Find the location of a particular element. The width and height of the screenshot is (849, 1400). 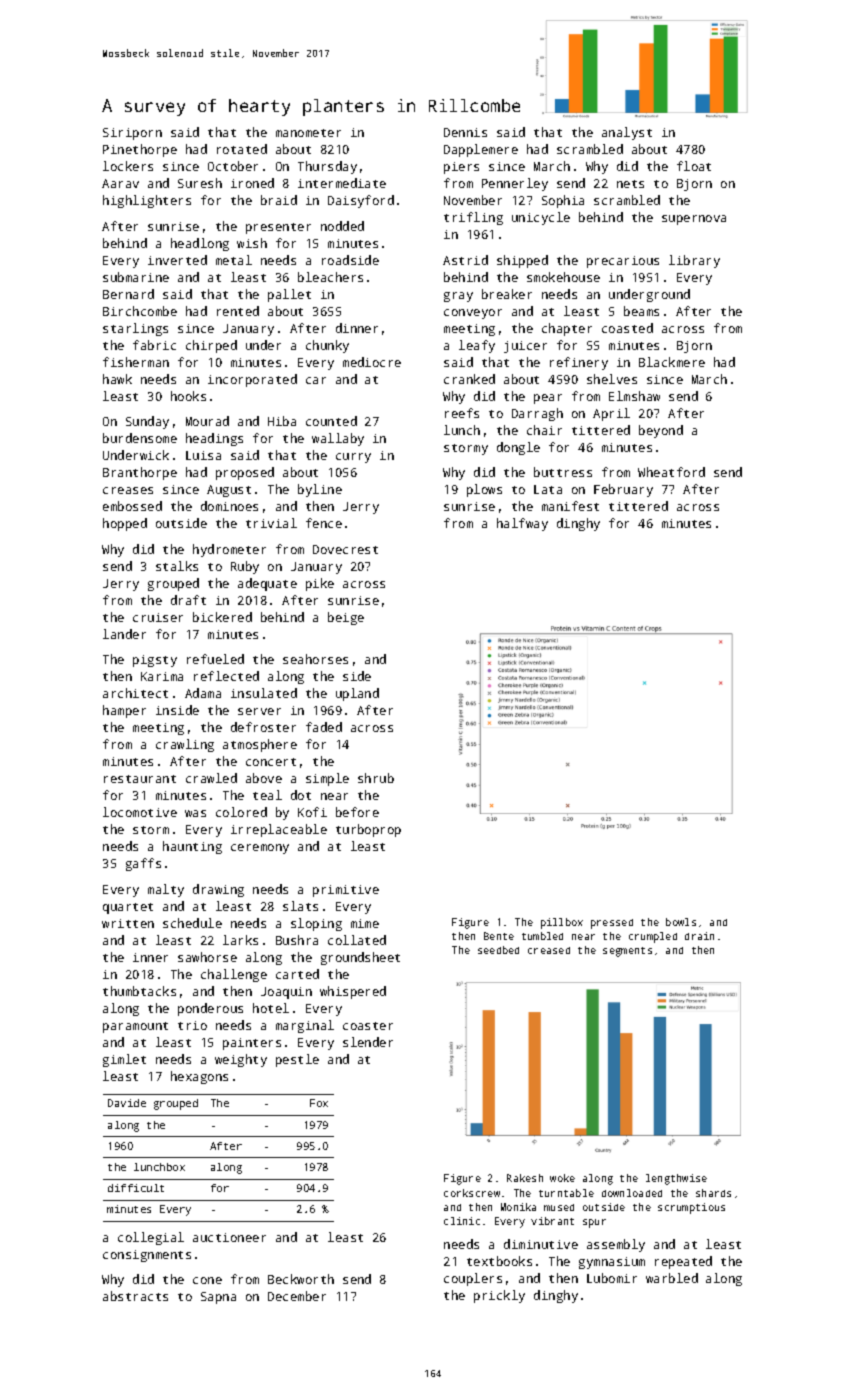

Dovecrest is located at coordinates (345, 549).
